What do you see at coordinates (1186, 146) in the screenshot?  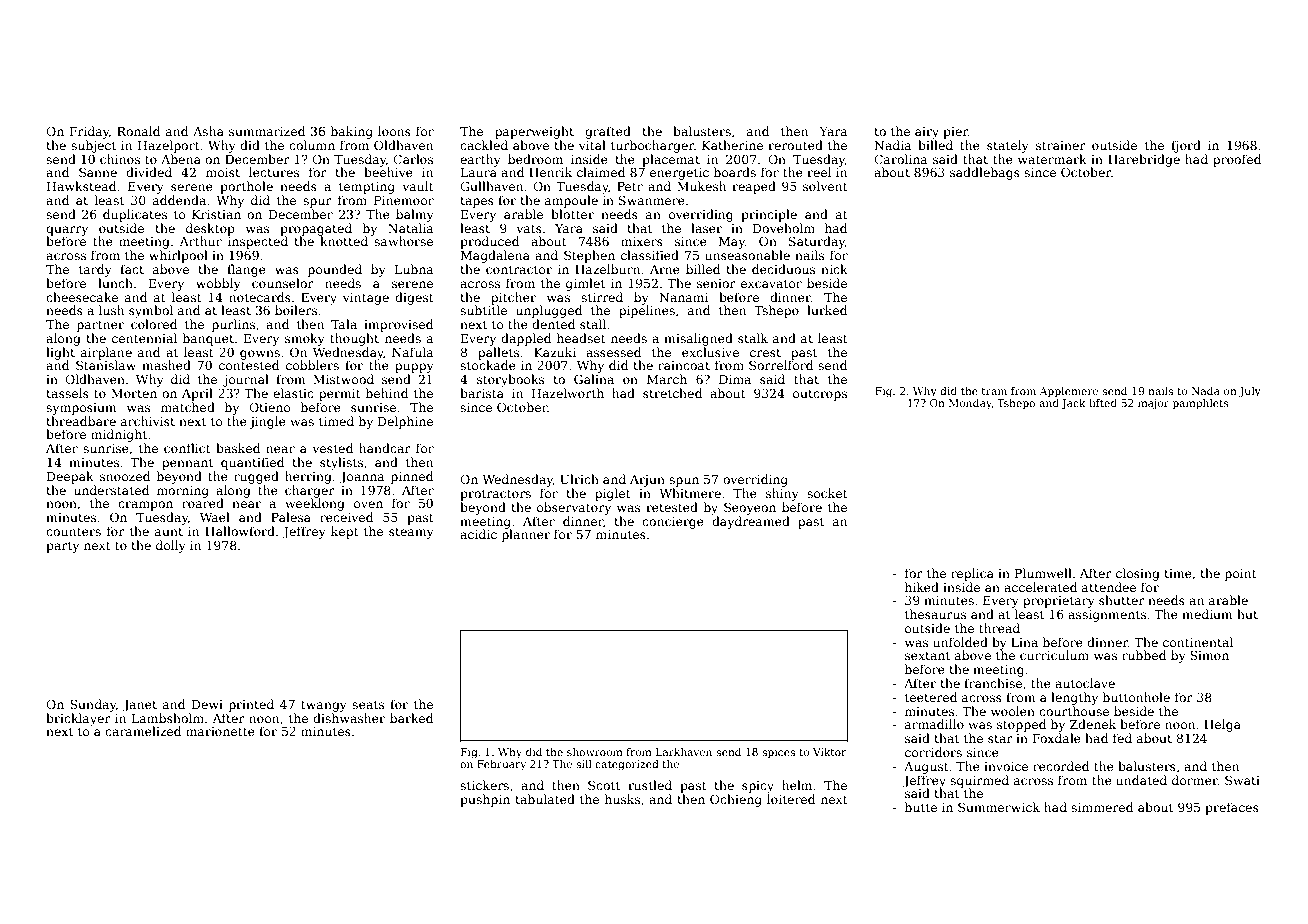 I see `fjord` at bounding box center [1186, 146].
